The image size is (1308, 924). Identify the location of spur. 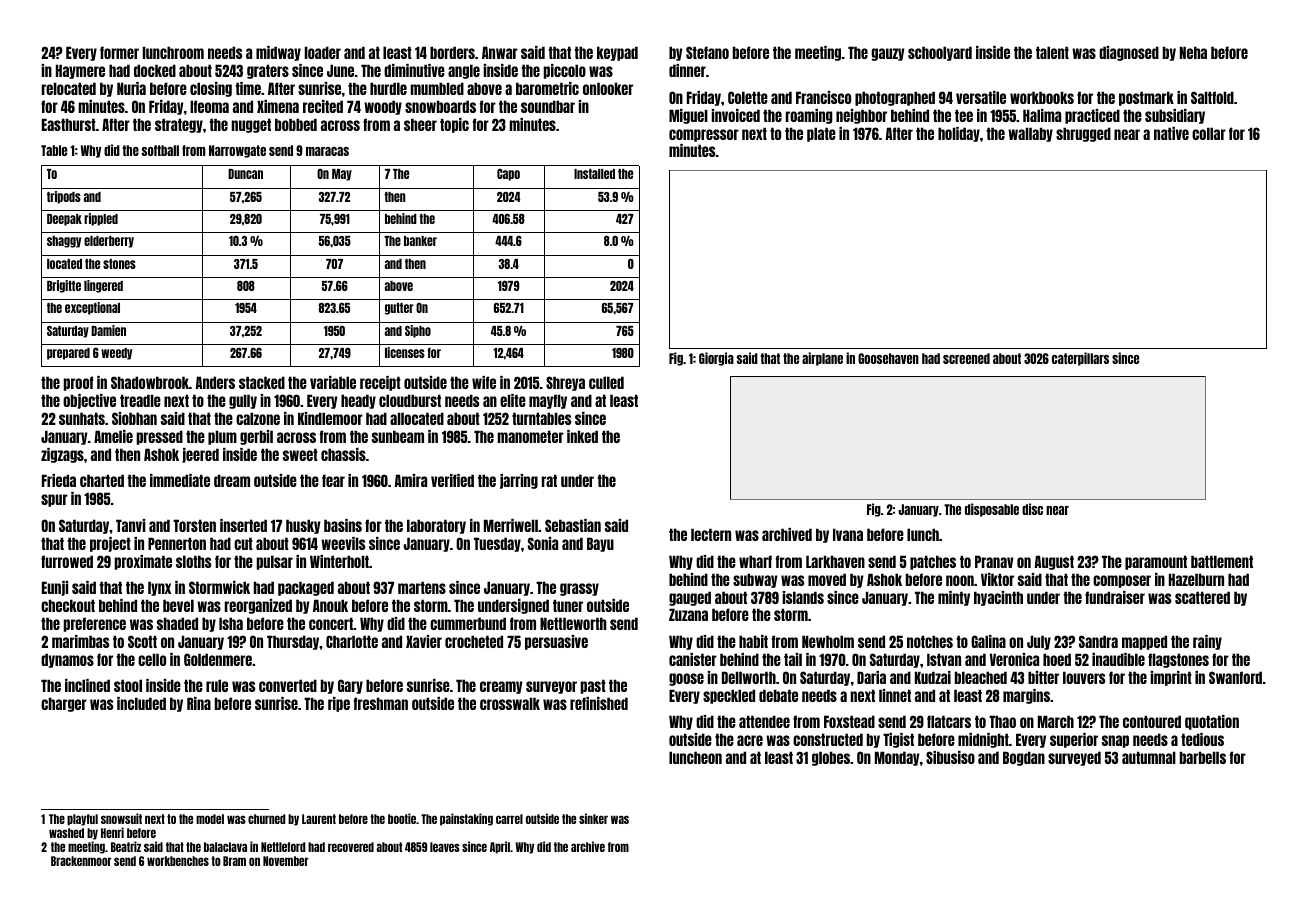
(54, 500).
